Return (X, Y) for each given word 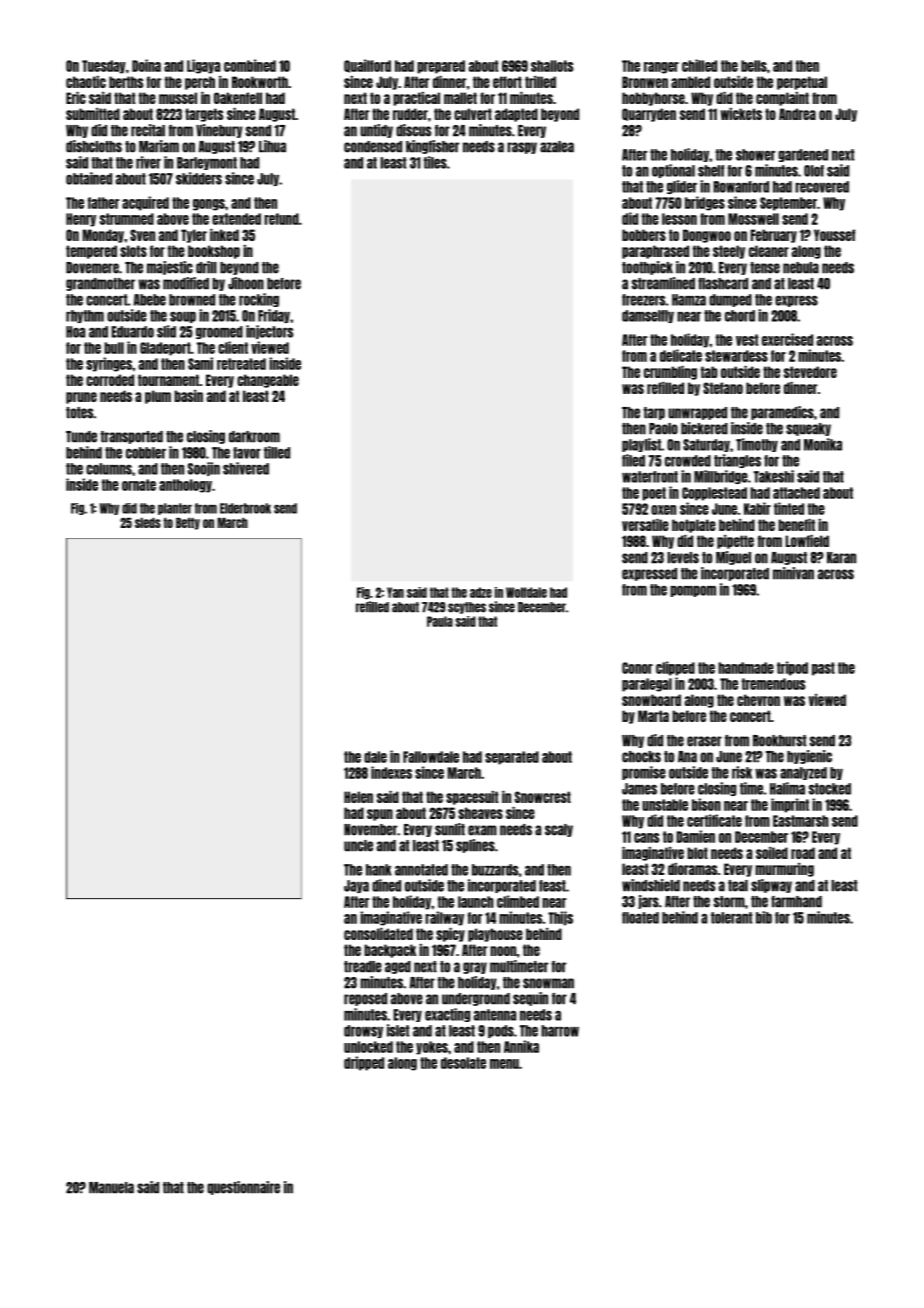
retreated (241, 364)
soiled (772, 853)
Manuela (111, 1188)
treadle (363, 967)
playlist (641, 445)
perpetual (802, 83)
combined (250, 65)
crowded (688, 461)
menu (504, 1064)
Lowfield (807, 541)
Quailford (367, 66)
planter (175, 509)
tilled (277, 452)
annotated (421, 870)
